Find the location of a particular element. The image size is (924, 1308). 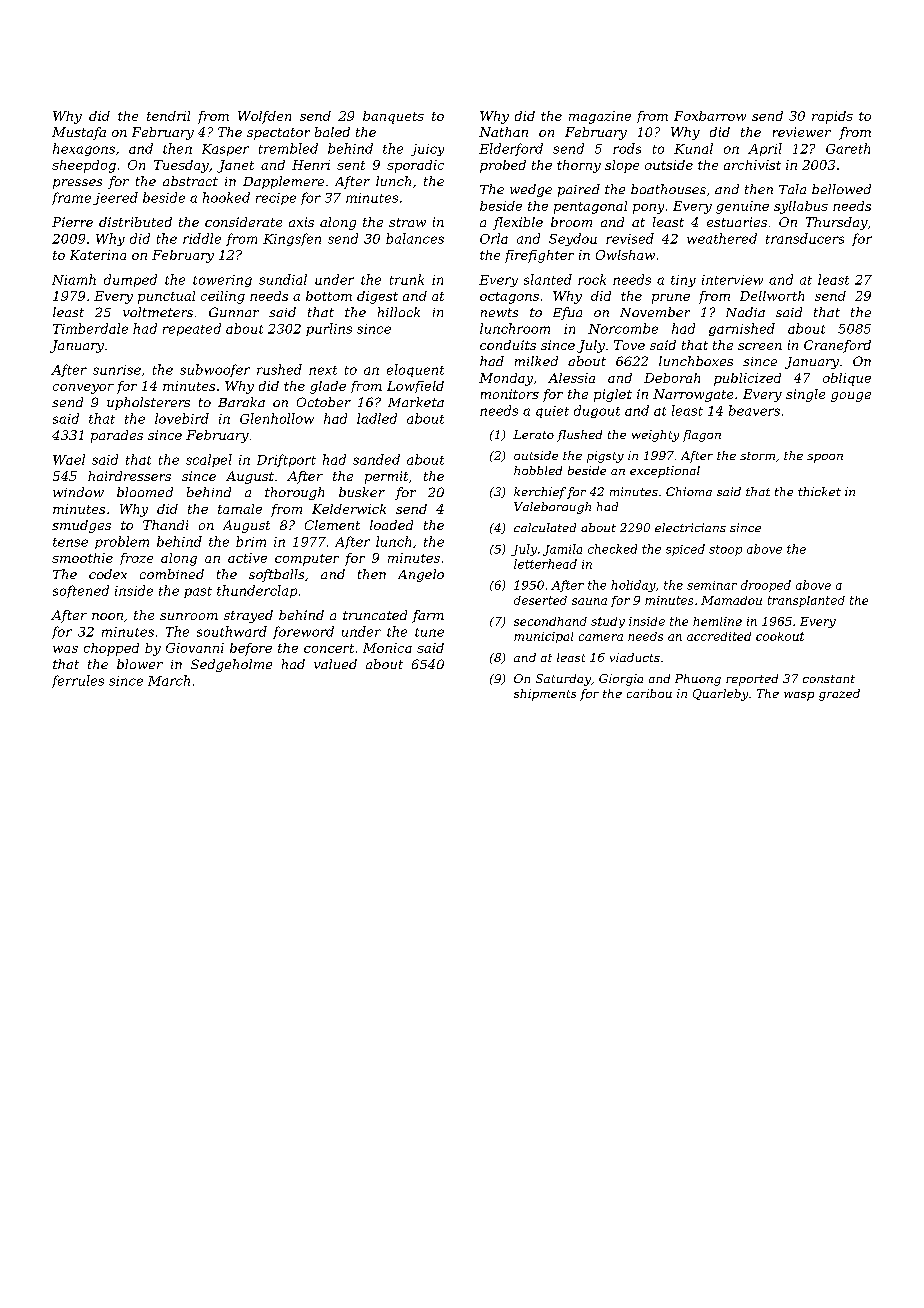

Gareth is located at coordinates (848, 148).
